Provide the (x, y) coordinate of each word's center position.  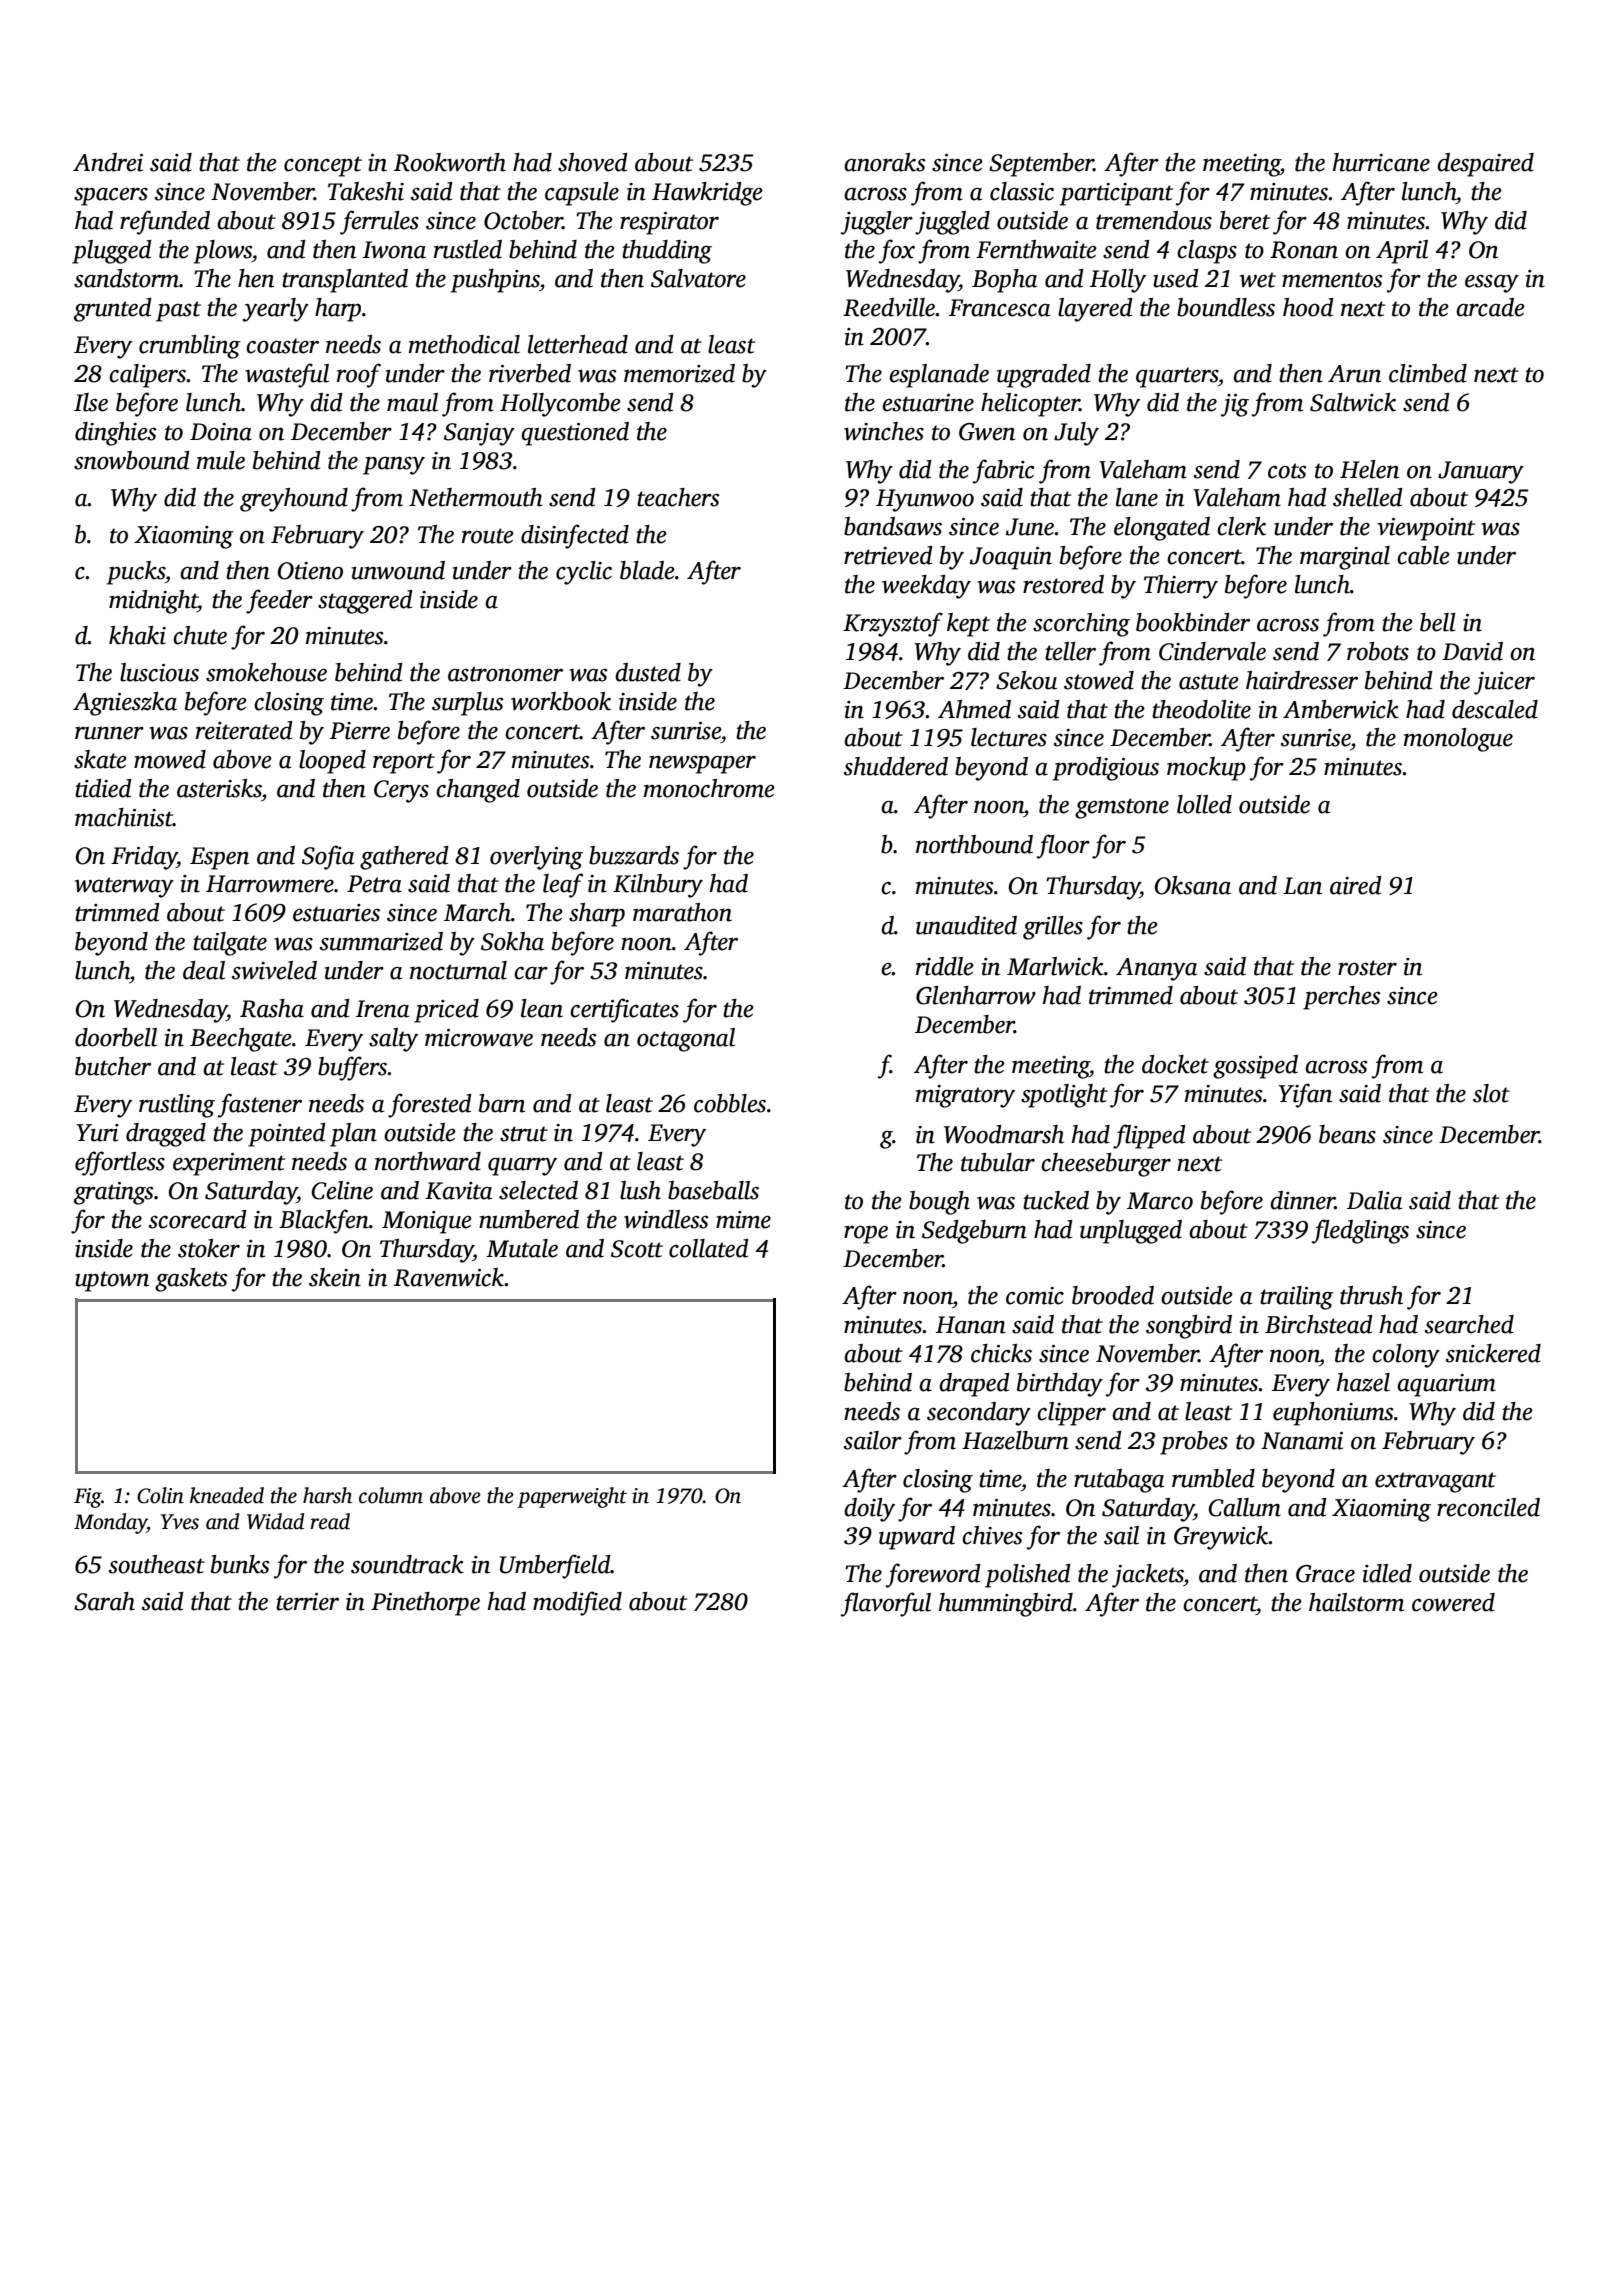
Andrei (108, 162)
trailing (1296, 1298)
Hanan (971, 1325)
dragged (166, 1135)
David (1472, 651)
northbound (974, 844)
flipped (1149, 1136)
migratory (965, 1096)
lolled (1204, 804)
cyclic (584, 573)
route (488, 536)
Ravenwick (449, 1277)
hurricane (1381, 162)
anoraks (885, 162)
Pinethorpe (425, 1604)
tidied (103, 788)
